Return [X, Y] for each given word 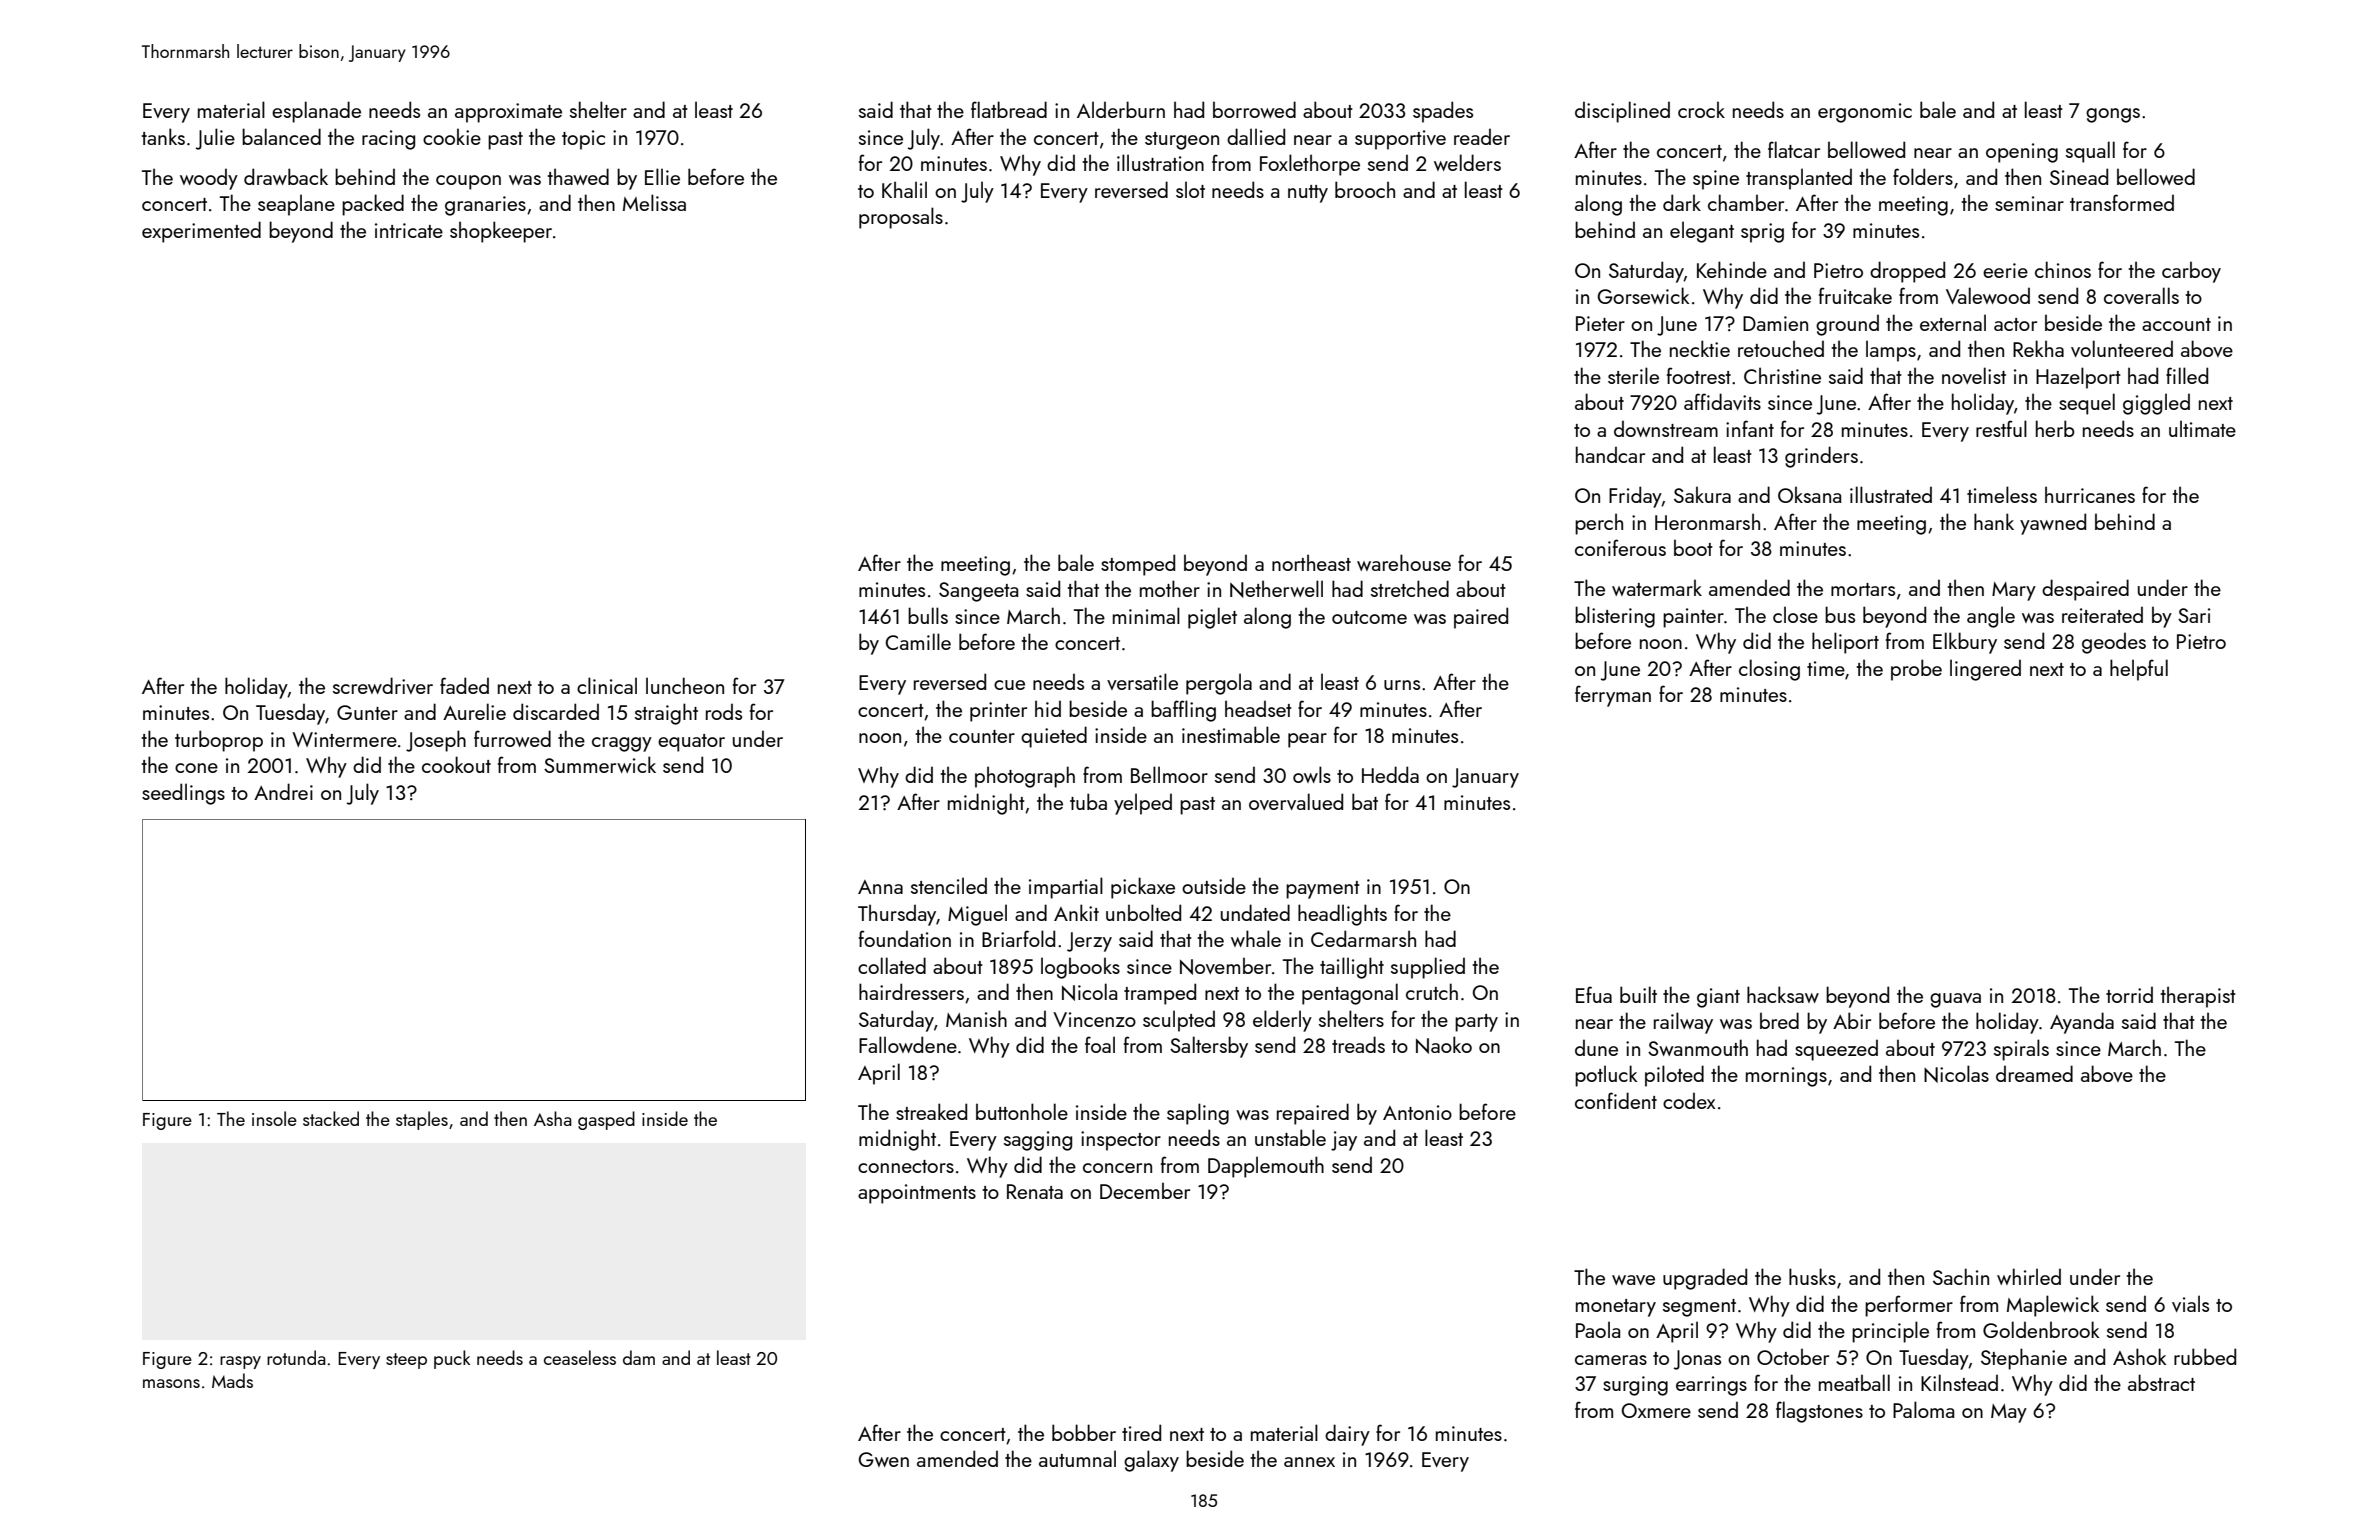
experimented [201, 232]
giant [1718, 998]
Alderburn [1121, 109]
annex [1309, 1462]
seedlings [183, 794]
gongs [2113, 115]
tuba [1088, 801]
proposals [901, 218]
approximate [508, 113]
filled [2187, 375]
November [1225, 966]
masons [171, 1383]
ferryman [1613, 696]
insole [274, 1118]
